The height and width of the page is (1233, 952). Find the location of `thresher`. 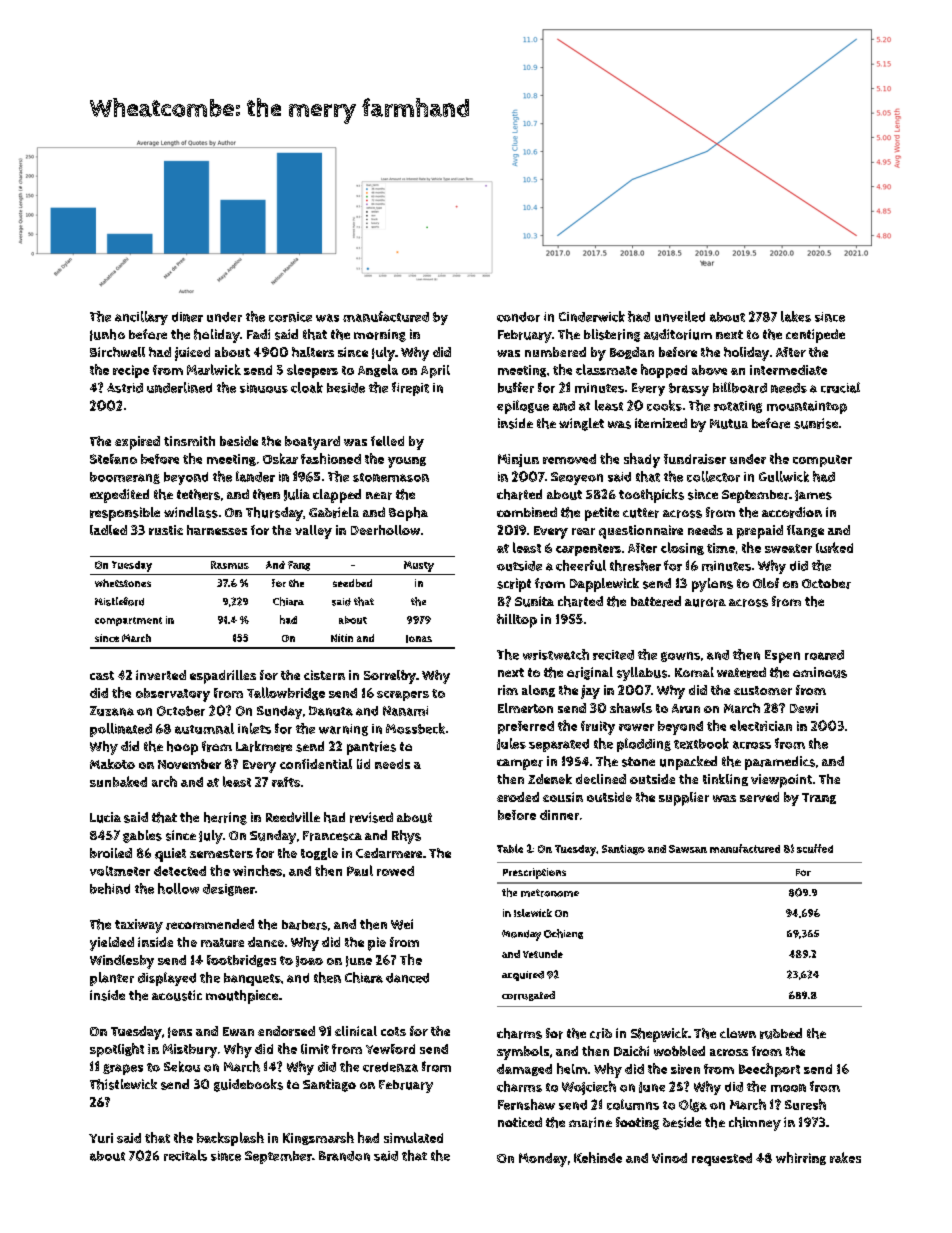

thresher is located at coordinates (635, 565).
